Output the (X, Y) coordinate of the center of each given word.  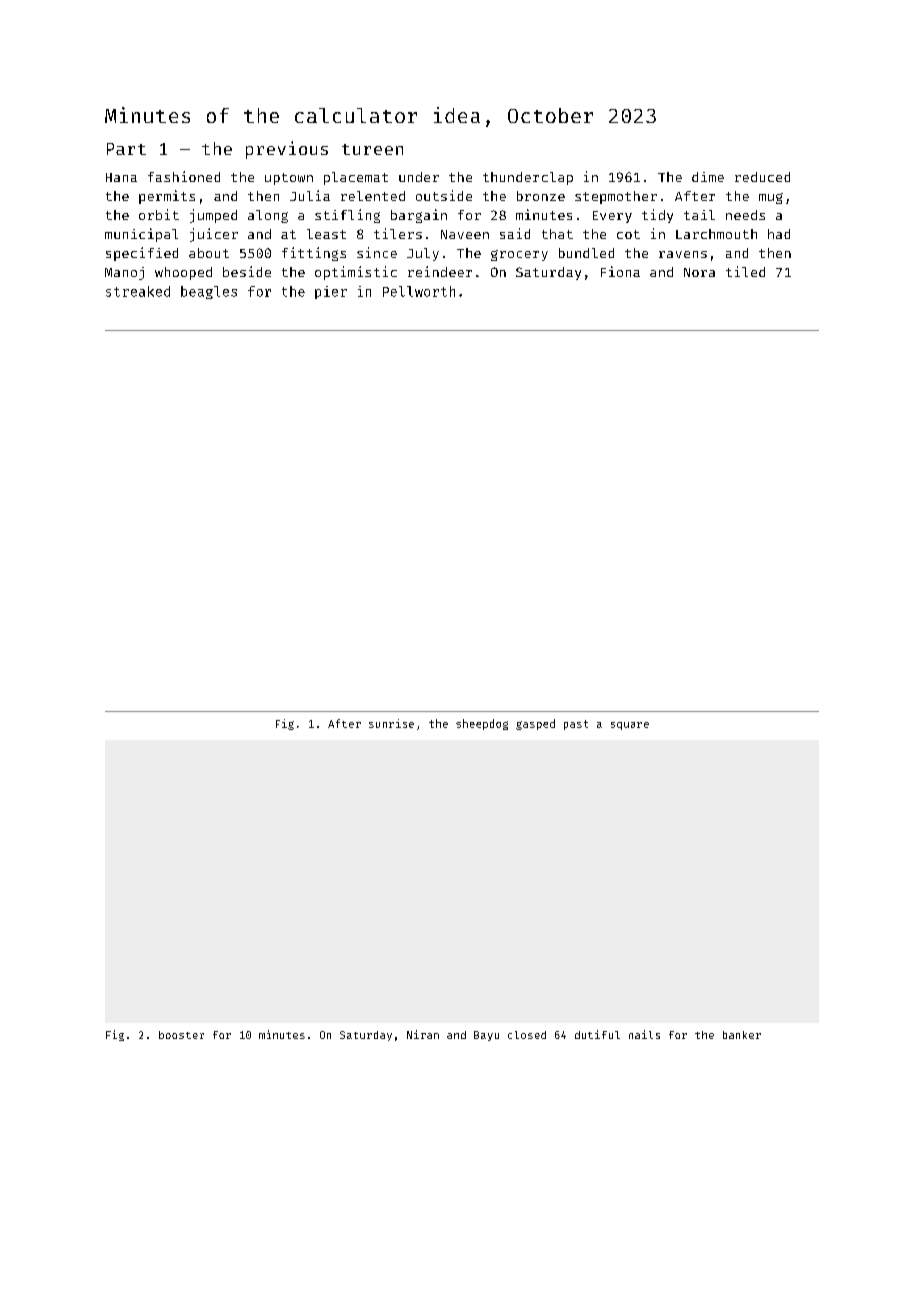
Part (126, 149)
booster (181, 1035)
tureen (372, 149)
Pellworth (419, 291)
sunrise (391, 723)
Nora (699, 272)
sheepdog (482, 724)
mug (771, 198)
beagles (209, 292)
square (630, 726)
